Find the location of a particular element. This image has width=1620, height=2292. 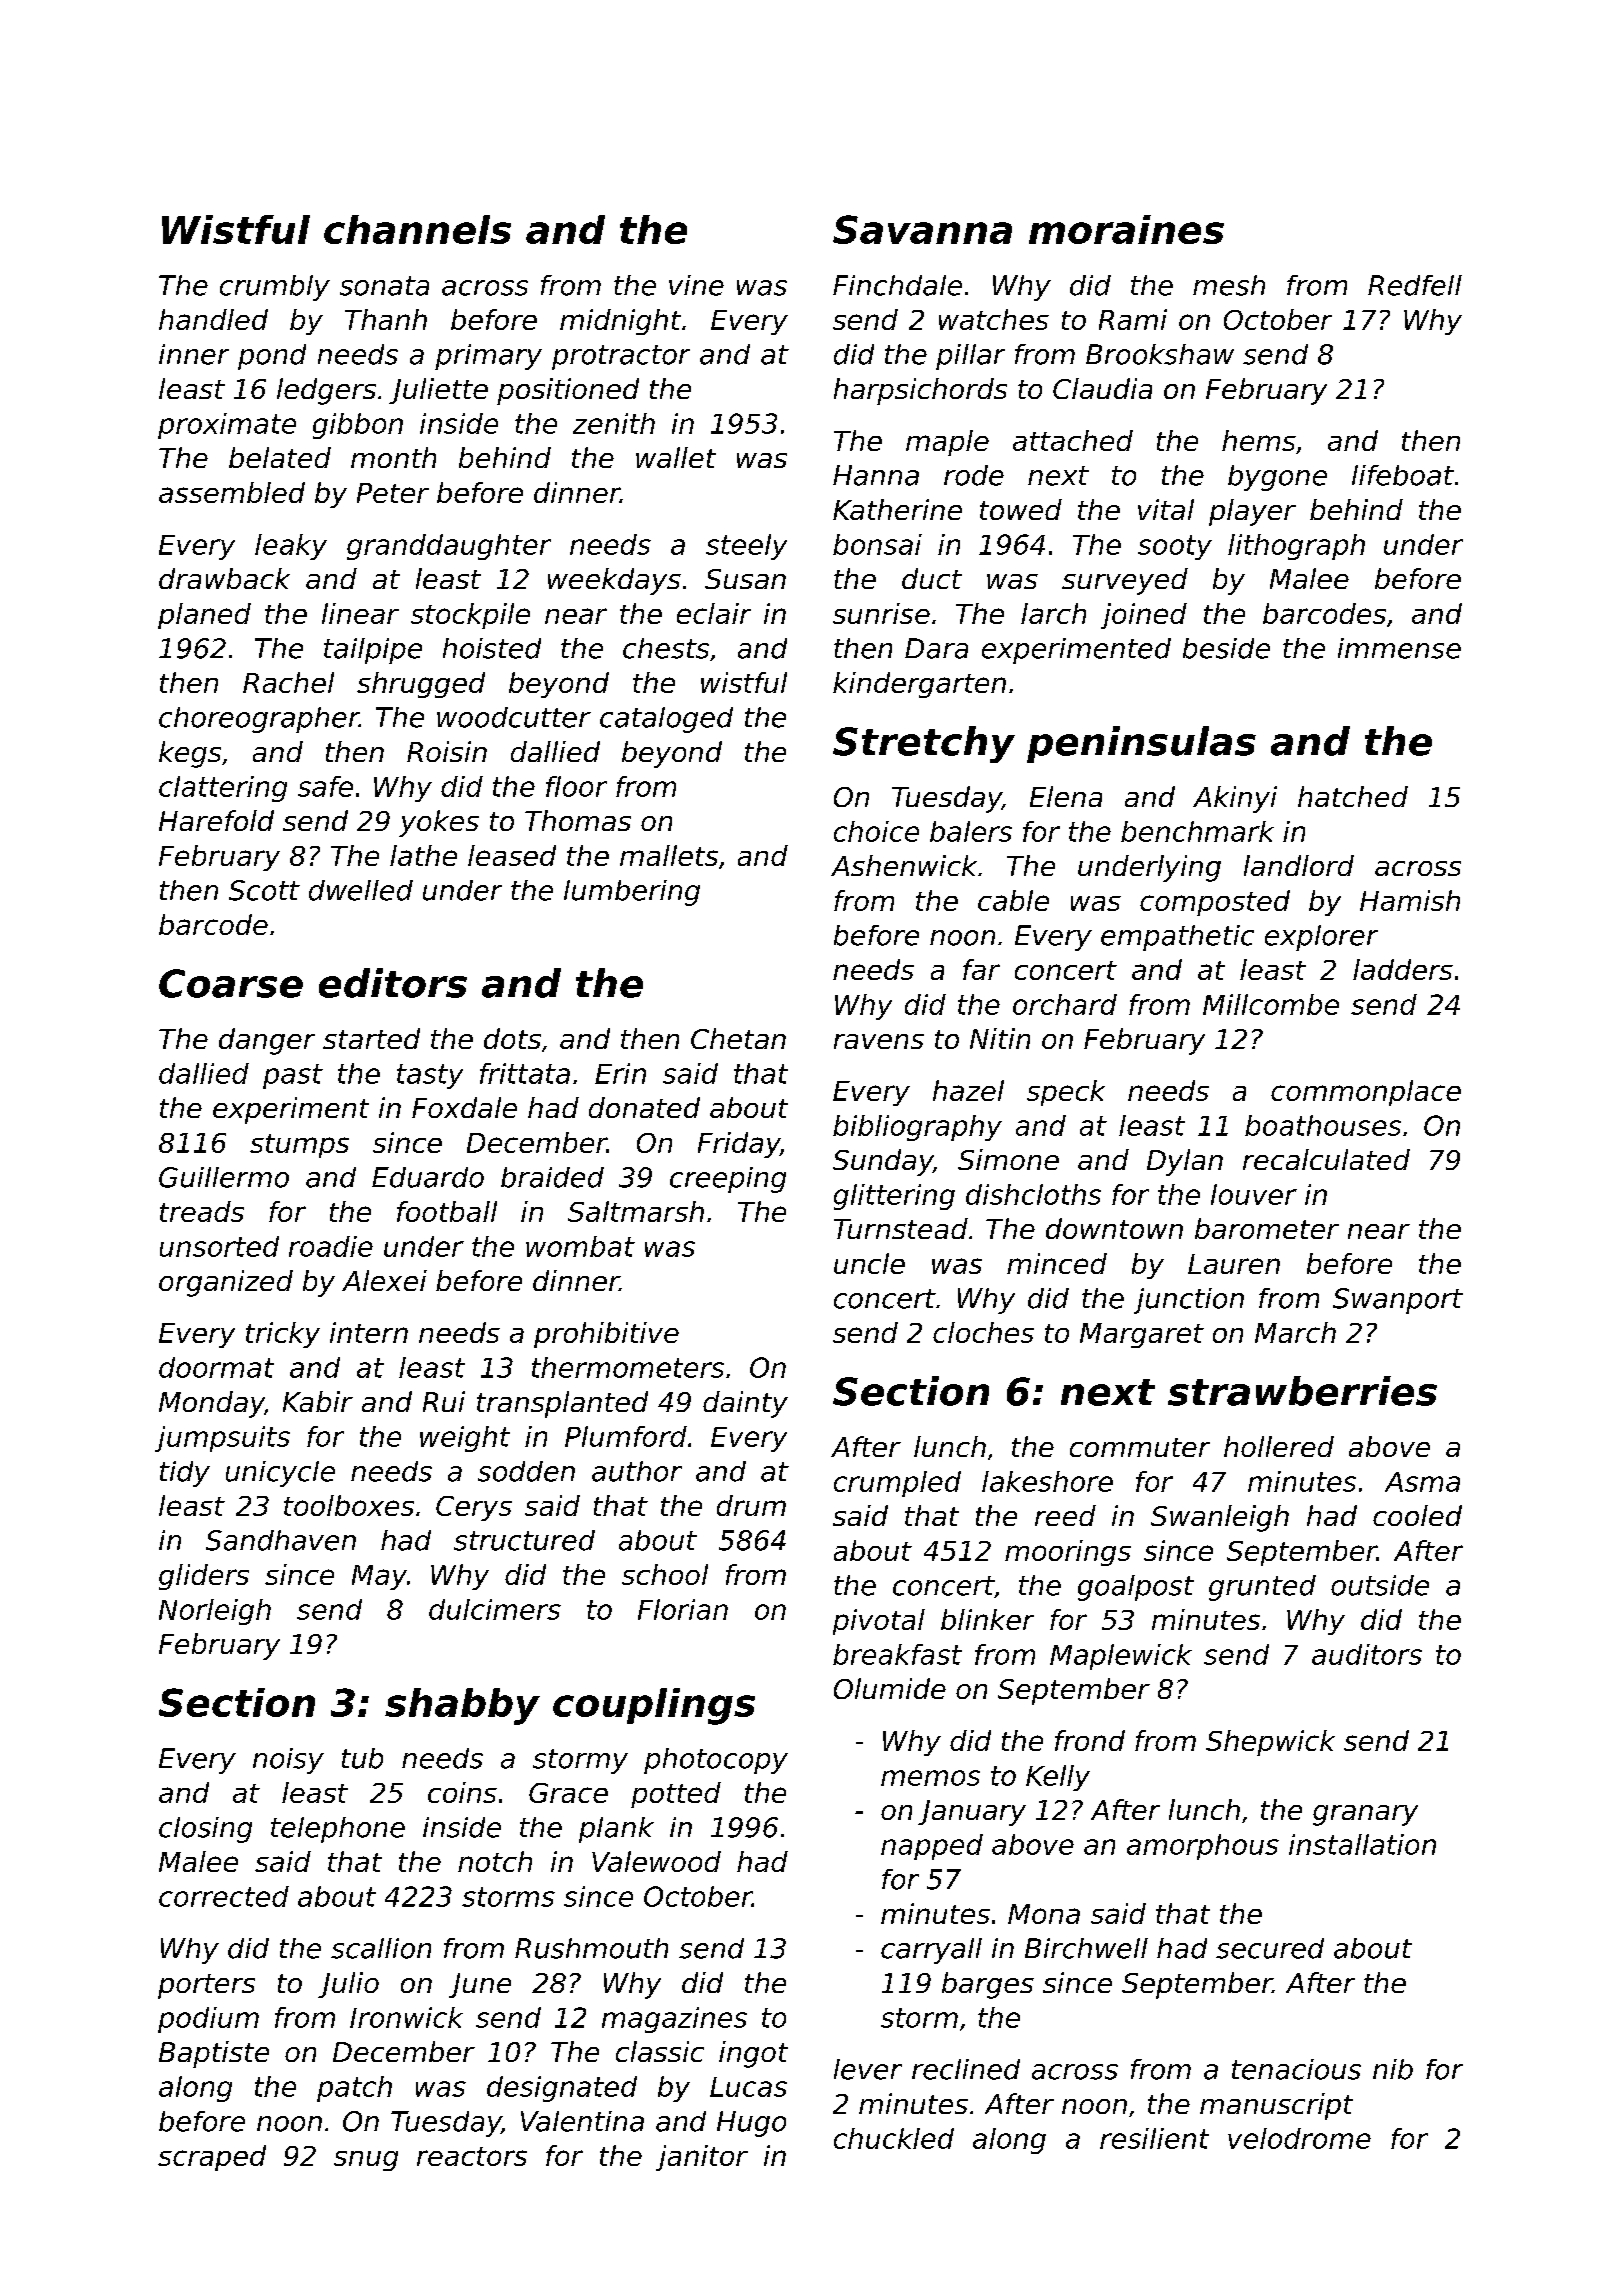

leased is located at coordinates (512, 855).
